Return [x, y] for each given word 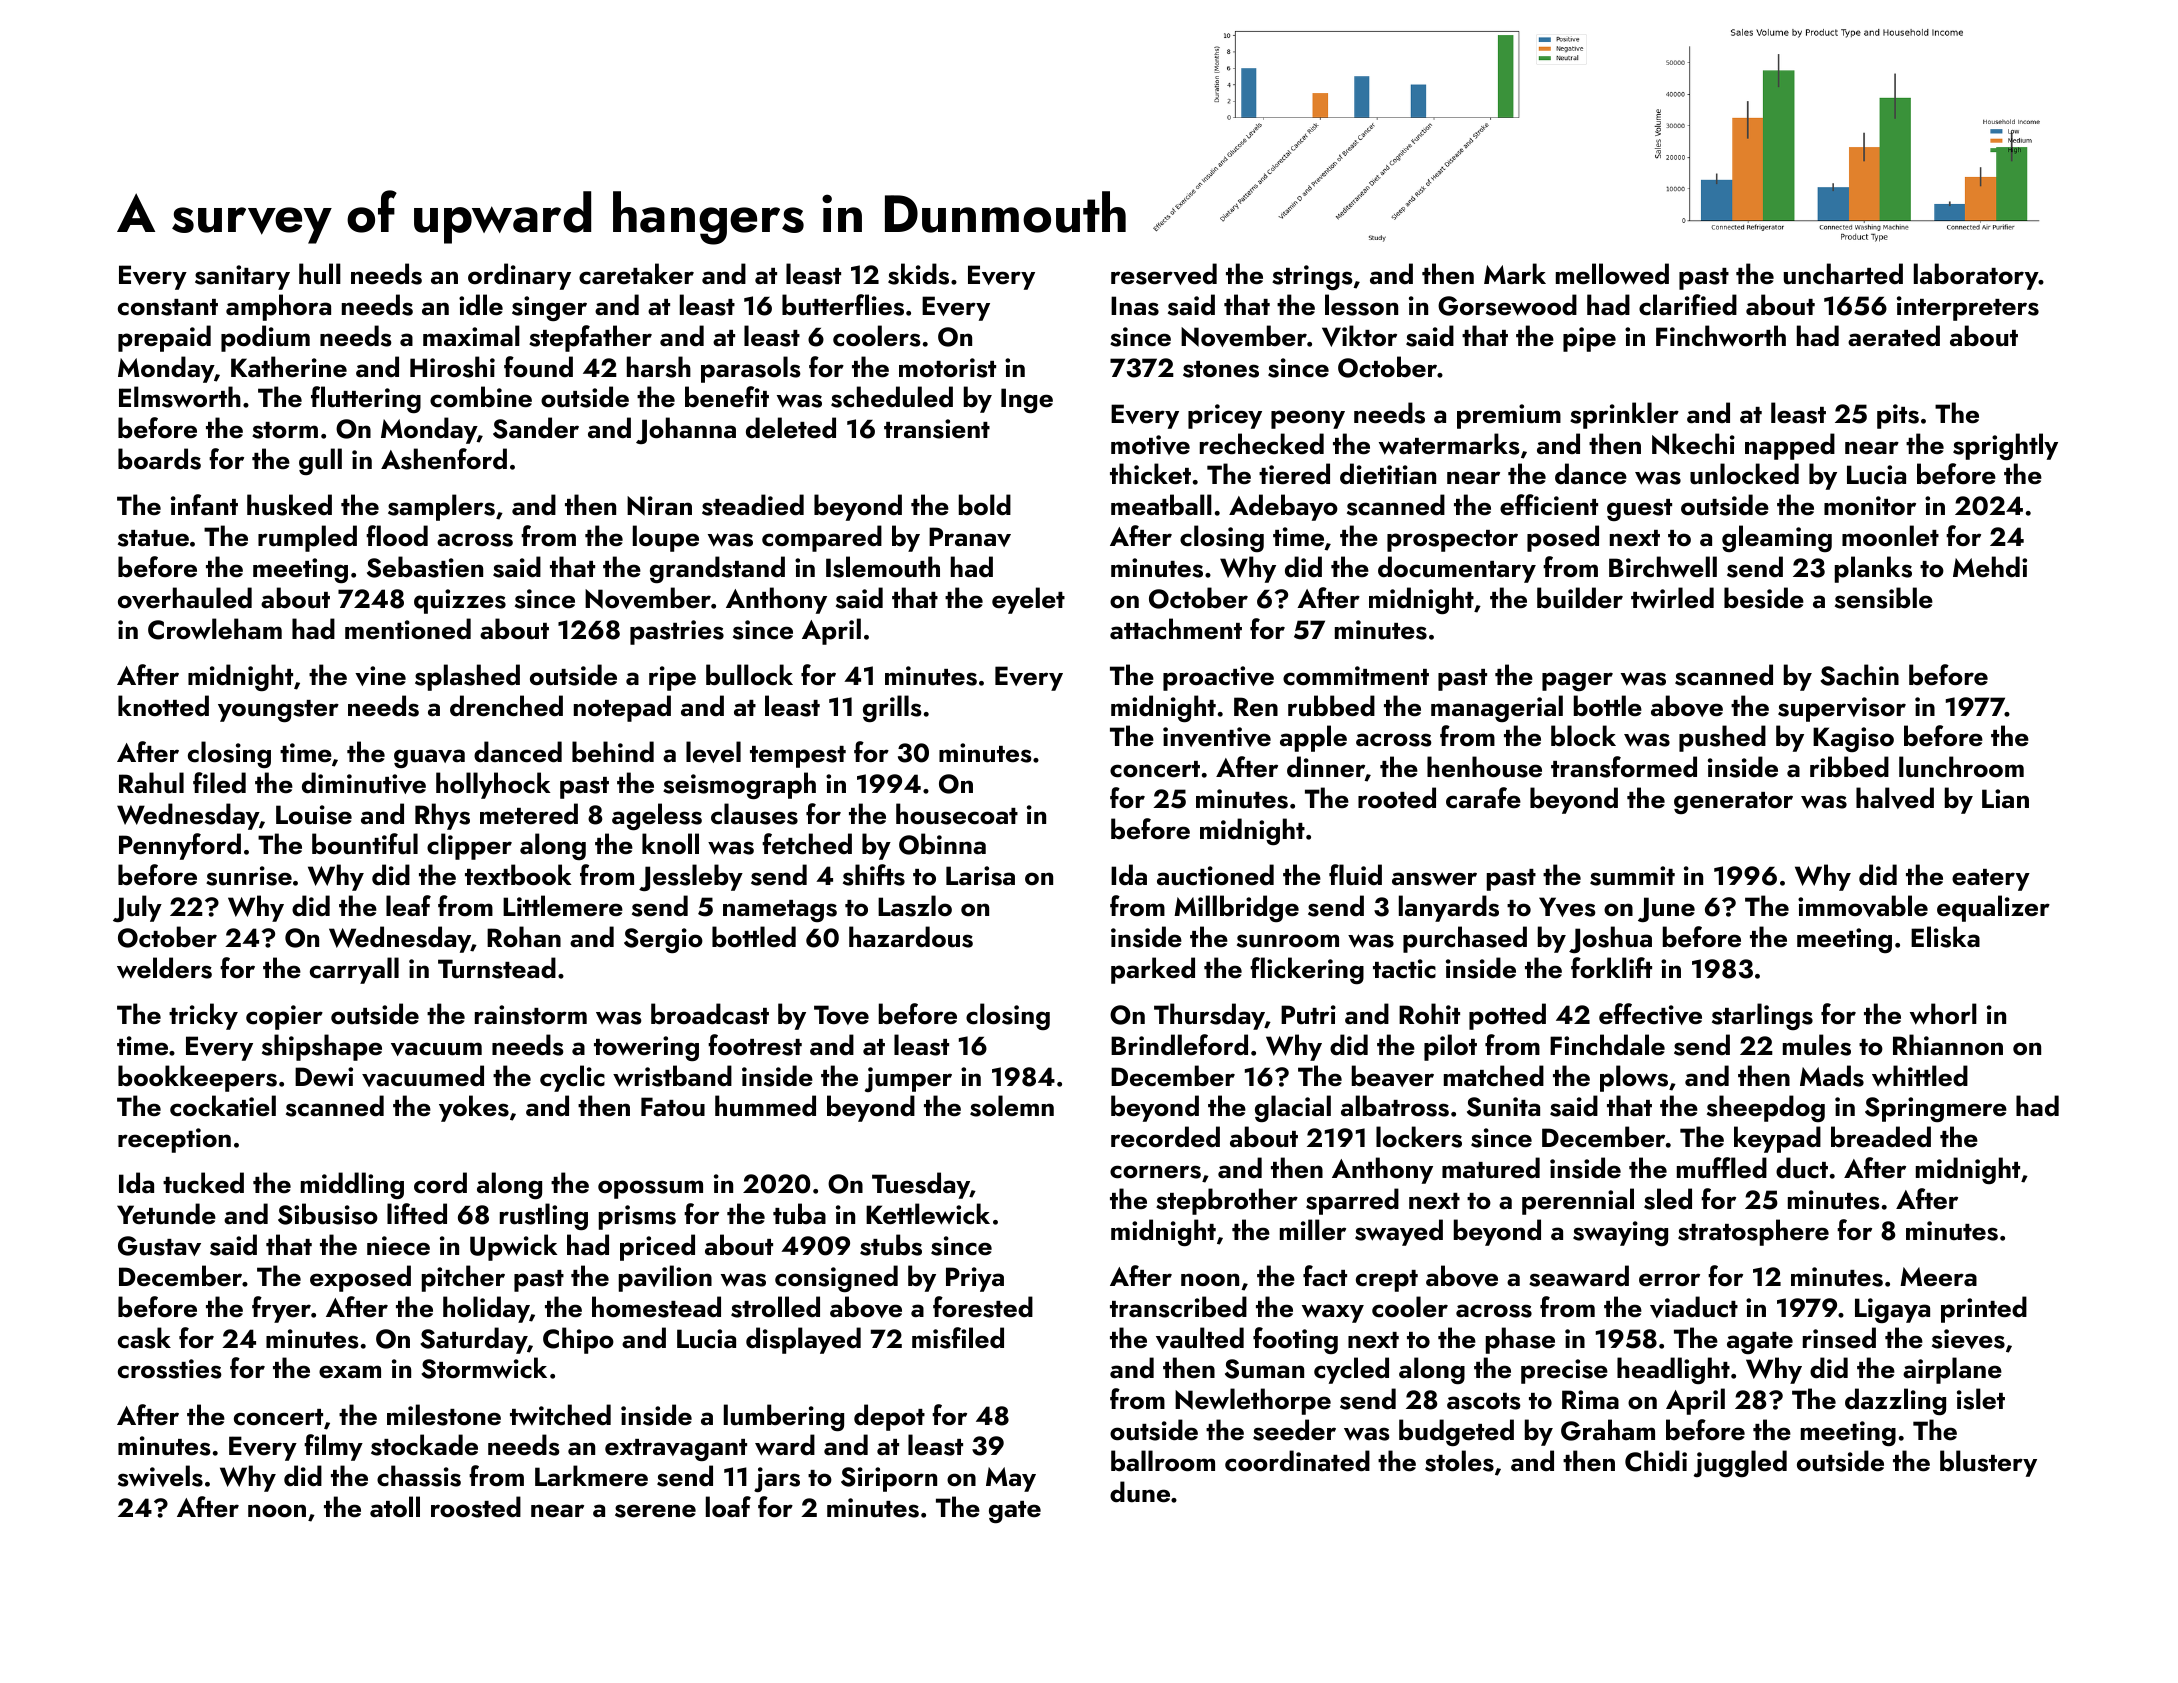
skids [918, 274]
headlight [1673, 1370]
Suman [1264, 1369]
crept [1387, 1281]
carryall [354, 970]
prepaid [164, 338]
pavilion [665, 1278]
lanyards [1449, 908]
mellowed [1612, 274]
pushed [1722, 738]
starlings [1762, 1016]
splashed [467, 677]
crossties [170, 1369]
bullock [749, 675]
